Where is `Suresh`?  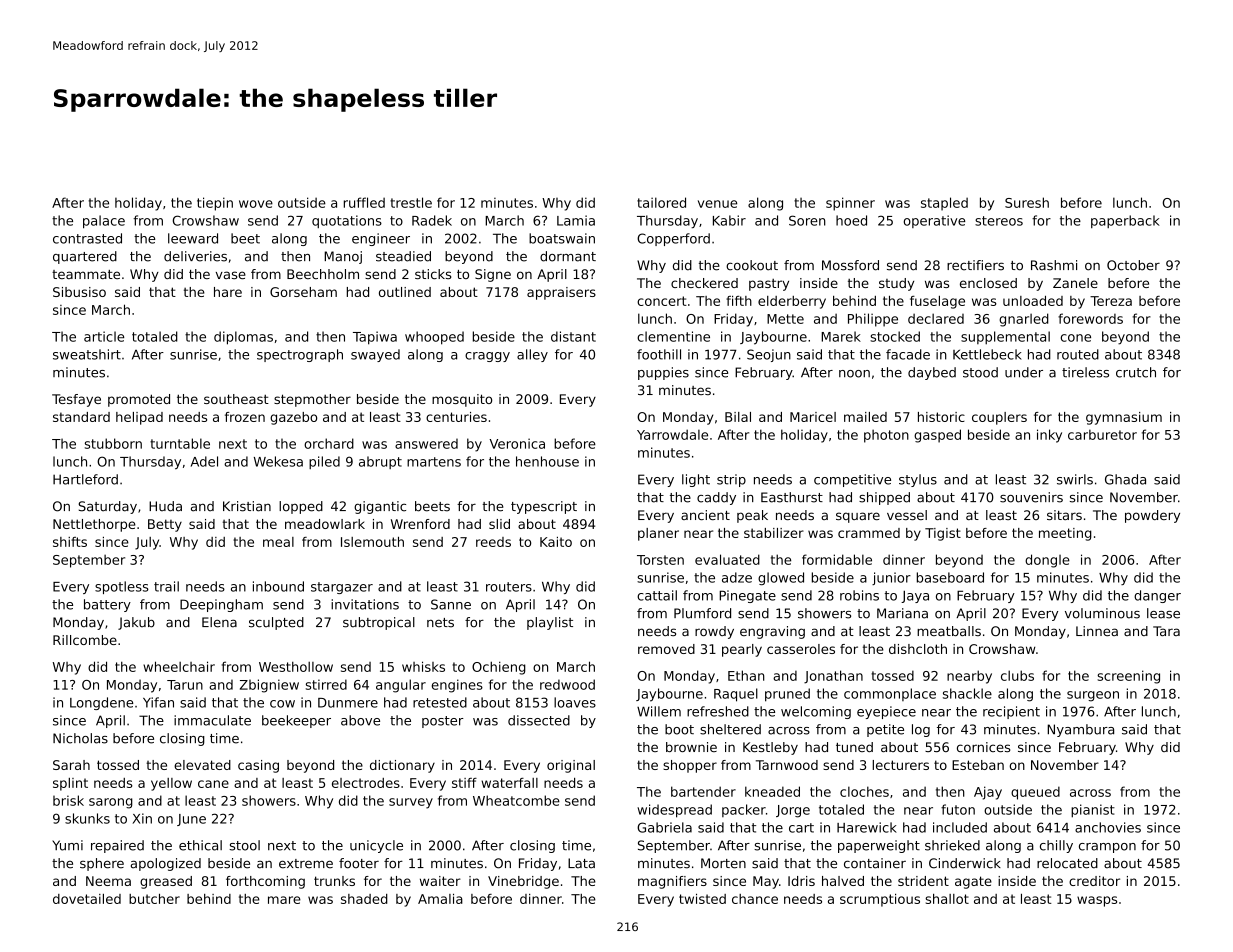 Suresh is located at coordinates (1027, 202).
